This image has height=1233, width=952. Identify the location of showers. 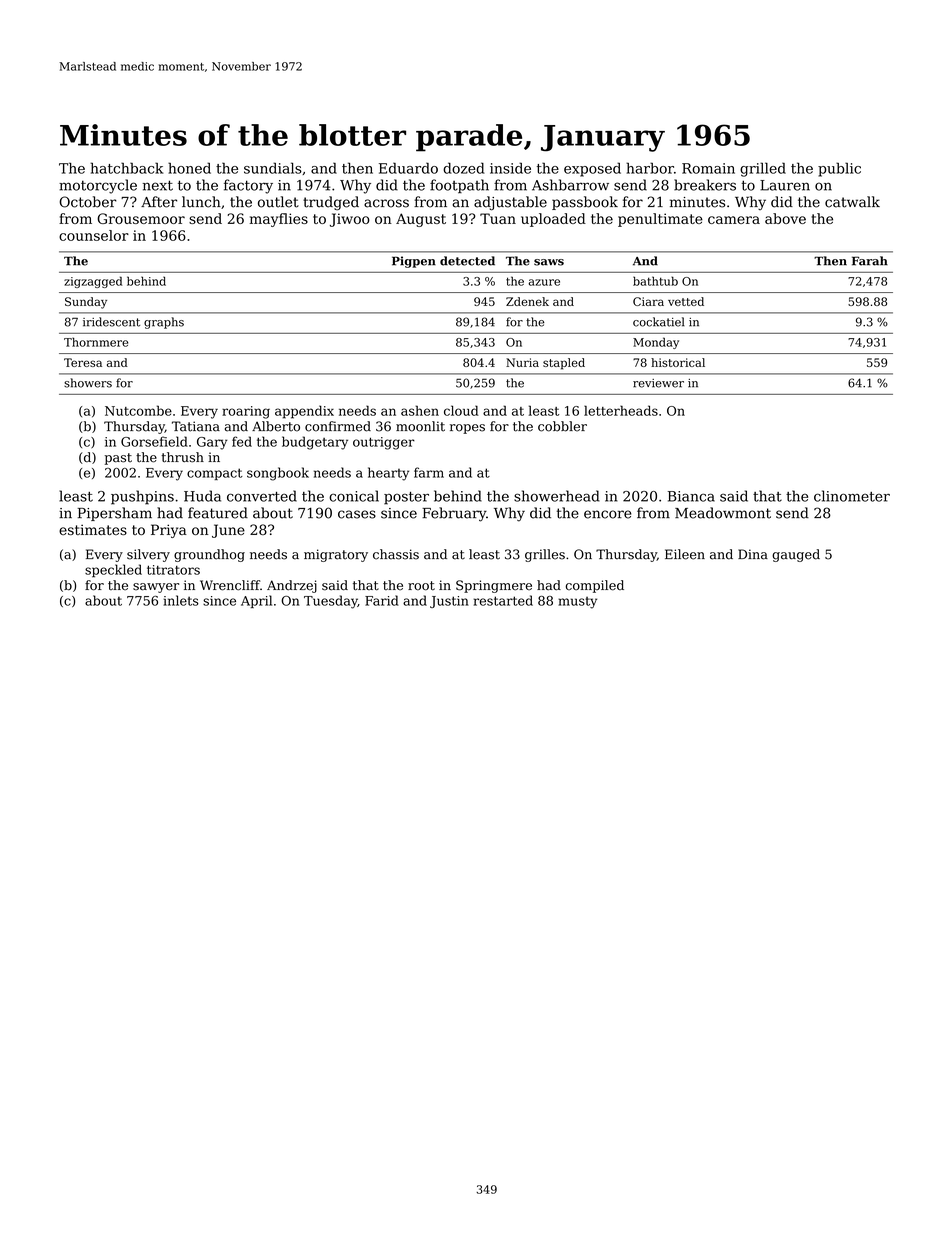
(88, 383).
